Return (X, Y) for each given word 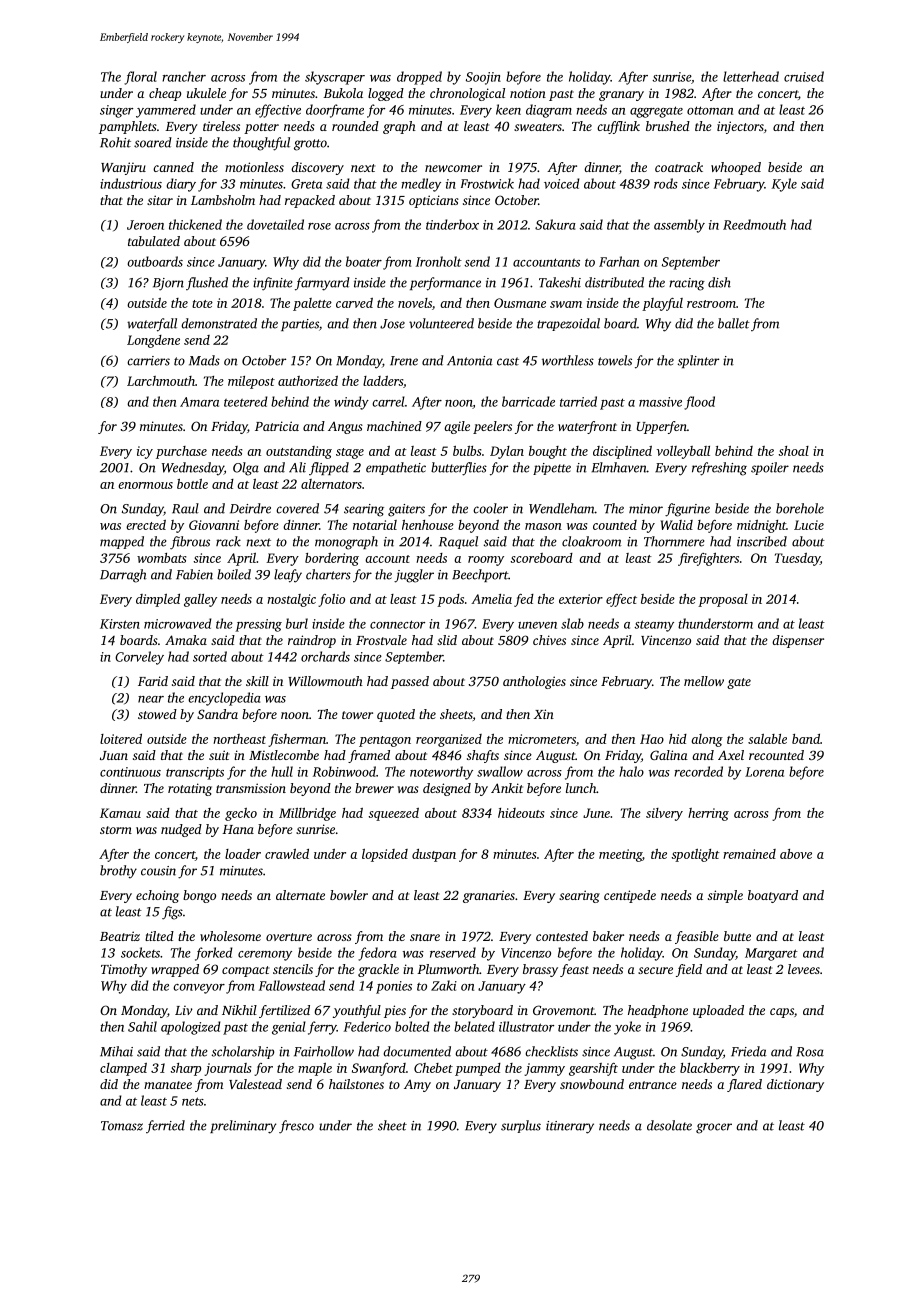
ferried (165, 1126)
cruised (804, 76)
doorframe (335, 111)
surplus (521, 1126)
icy (145, 452)
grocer (714, 1128)
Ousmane (520, 303)
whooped (736, 168)
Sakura (555, 224)
